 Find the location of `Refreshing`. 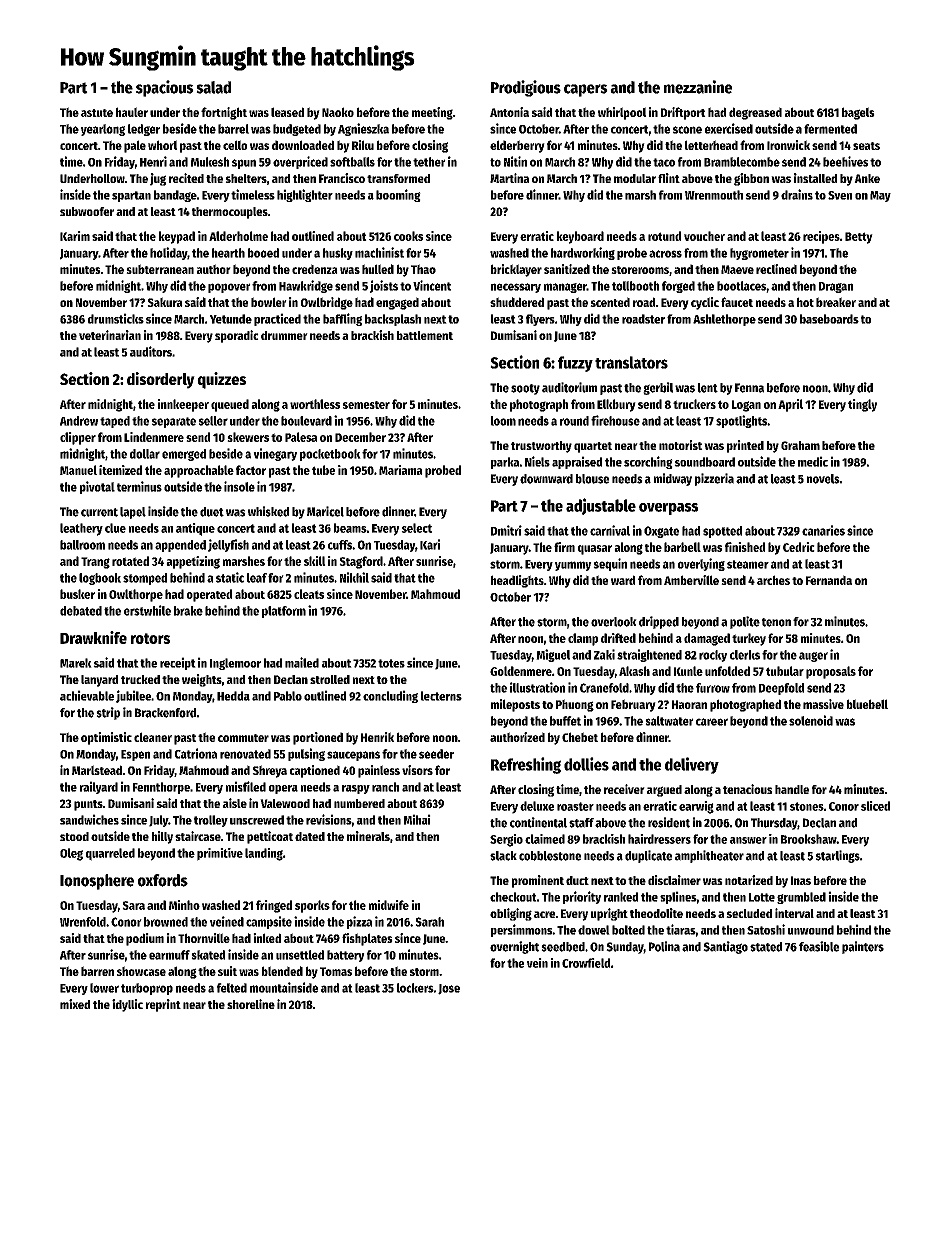

Refreshing is located at coordinates (526, 765).
